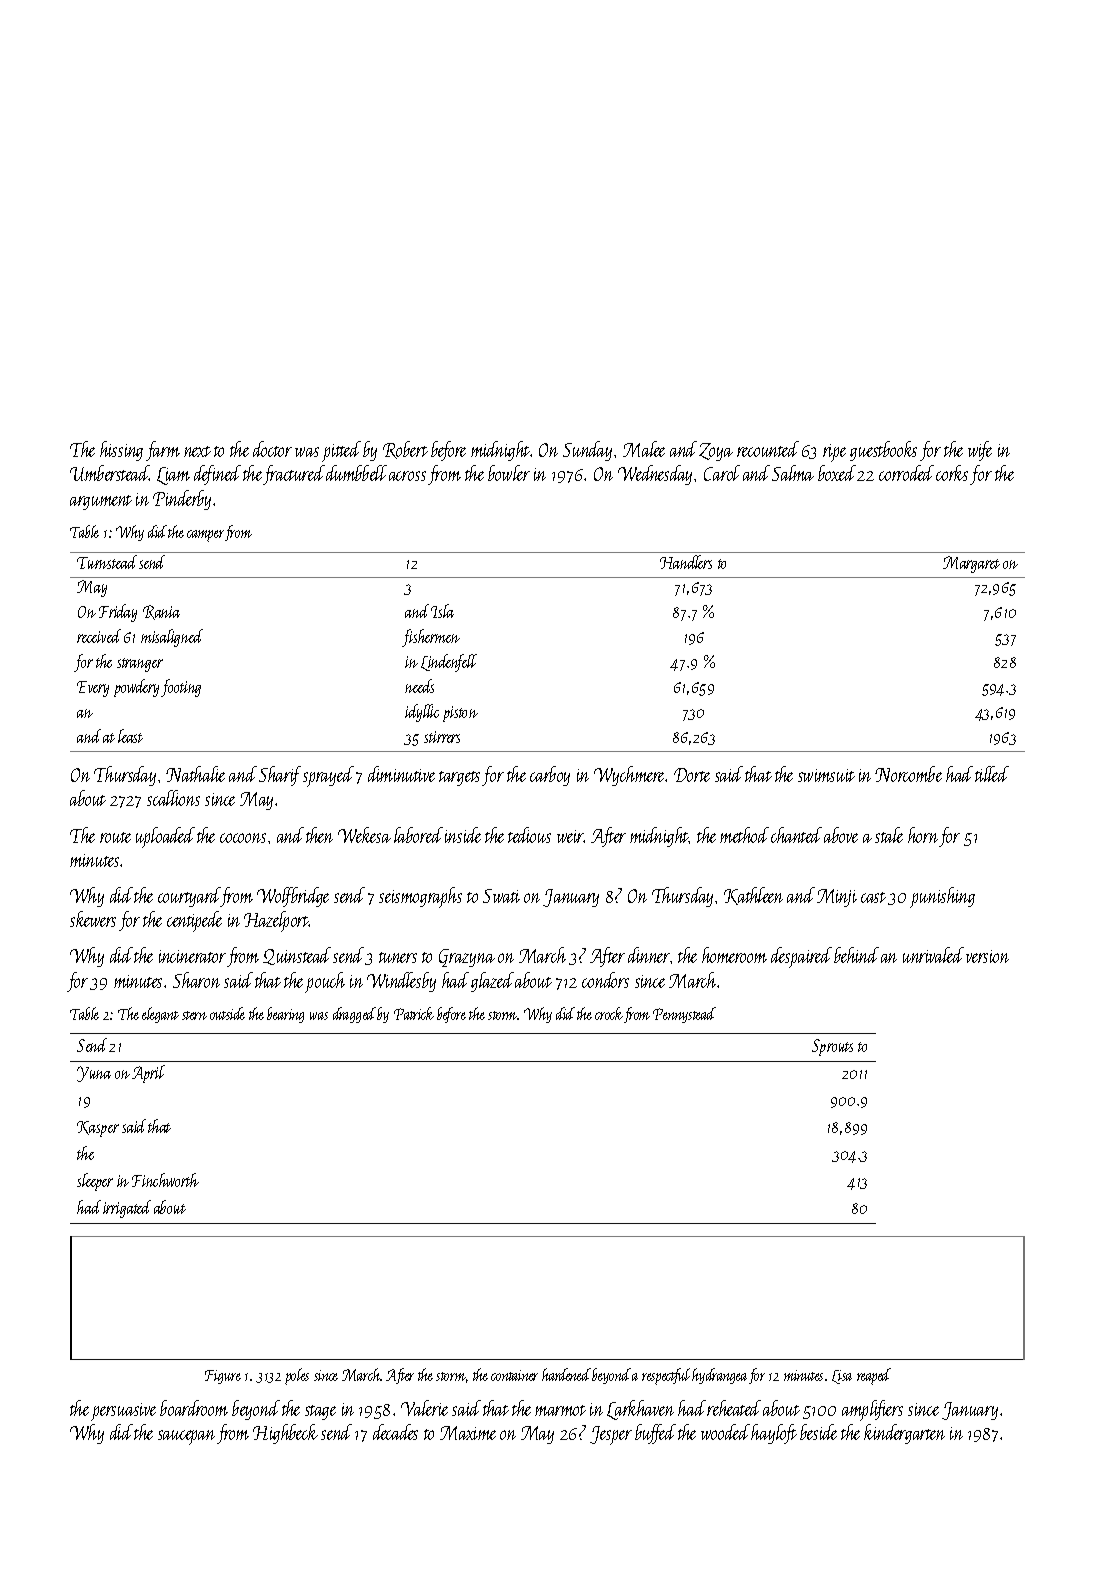 The image size is (1095, 1586). I want to click on Margaret, so click(971, 564).
